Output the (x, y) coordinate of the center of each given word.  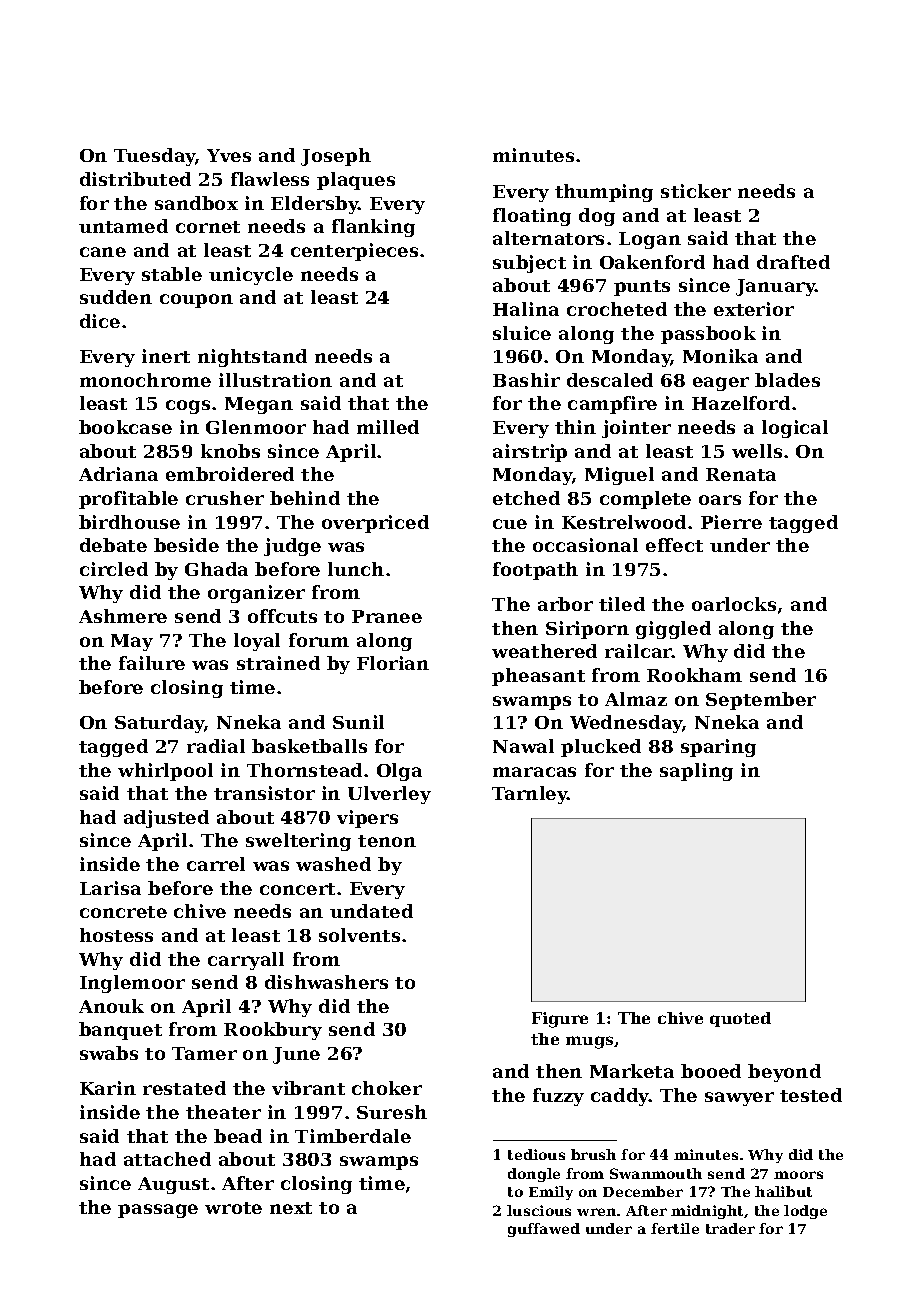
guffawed (544, 1230)
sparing (718, 748)
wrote (233, 1208)
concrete (123, 912)
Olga (399, 772)
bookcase (125, 427)
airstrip (530, 453)
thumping (604, 193)
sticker (696, 191)
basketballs (309, 746)
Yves (229, 155)
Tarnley (530, 795)
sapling (696, 772)
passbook (708, 335)
